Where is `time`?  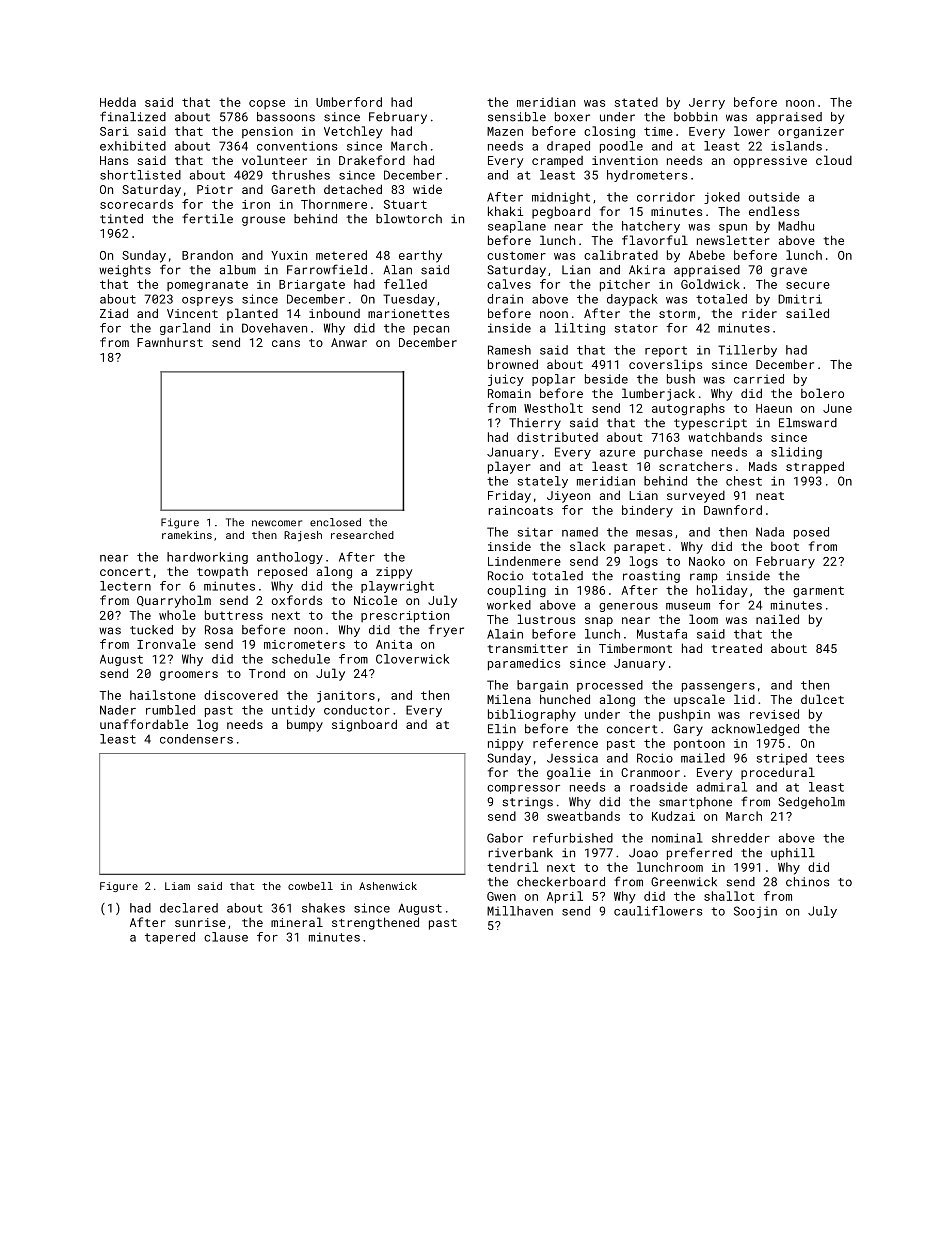
time is located at coordinates (658, 131).
